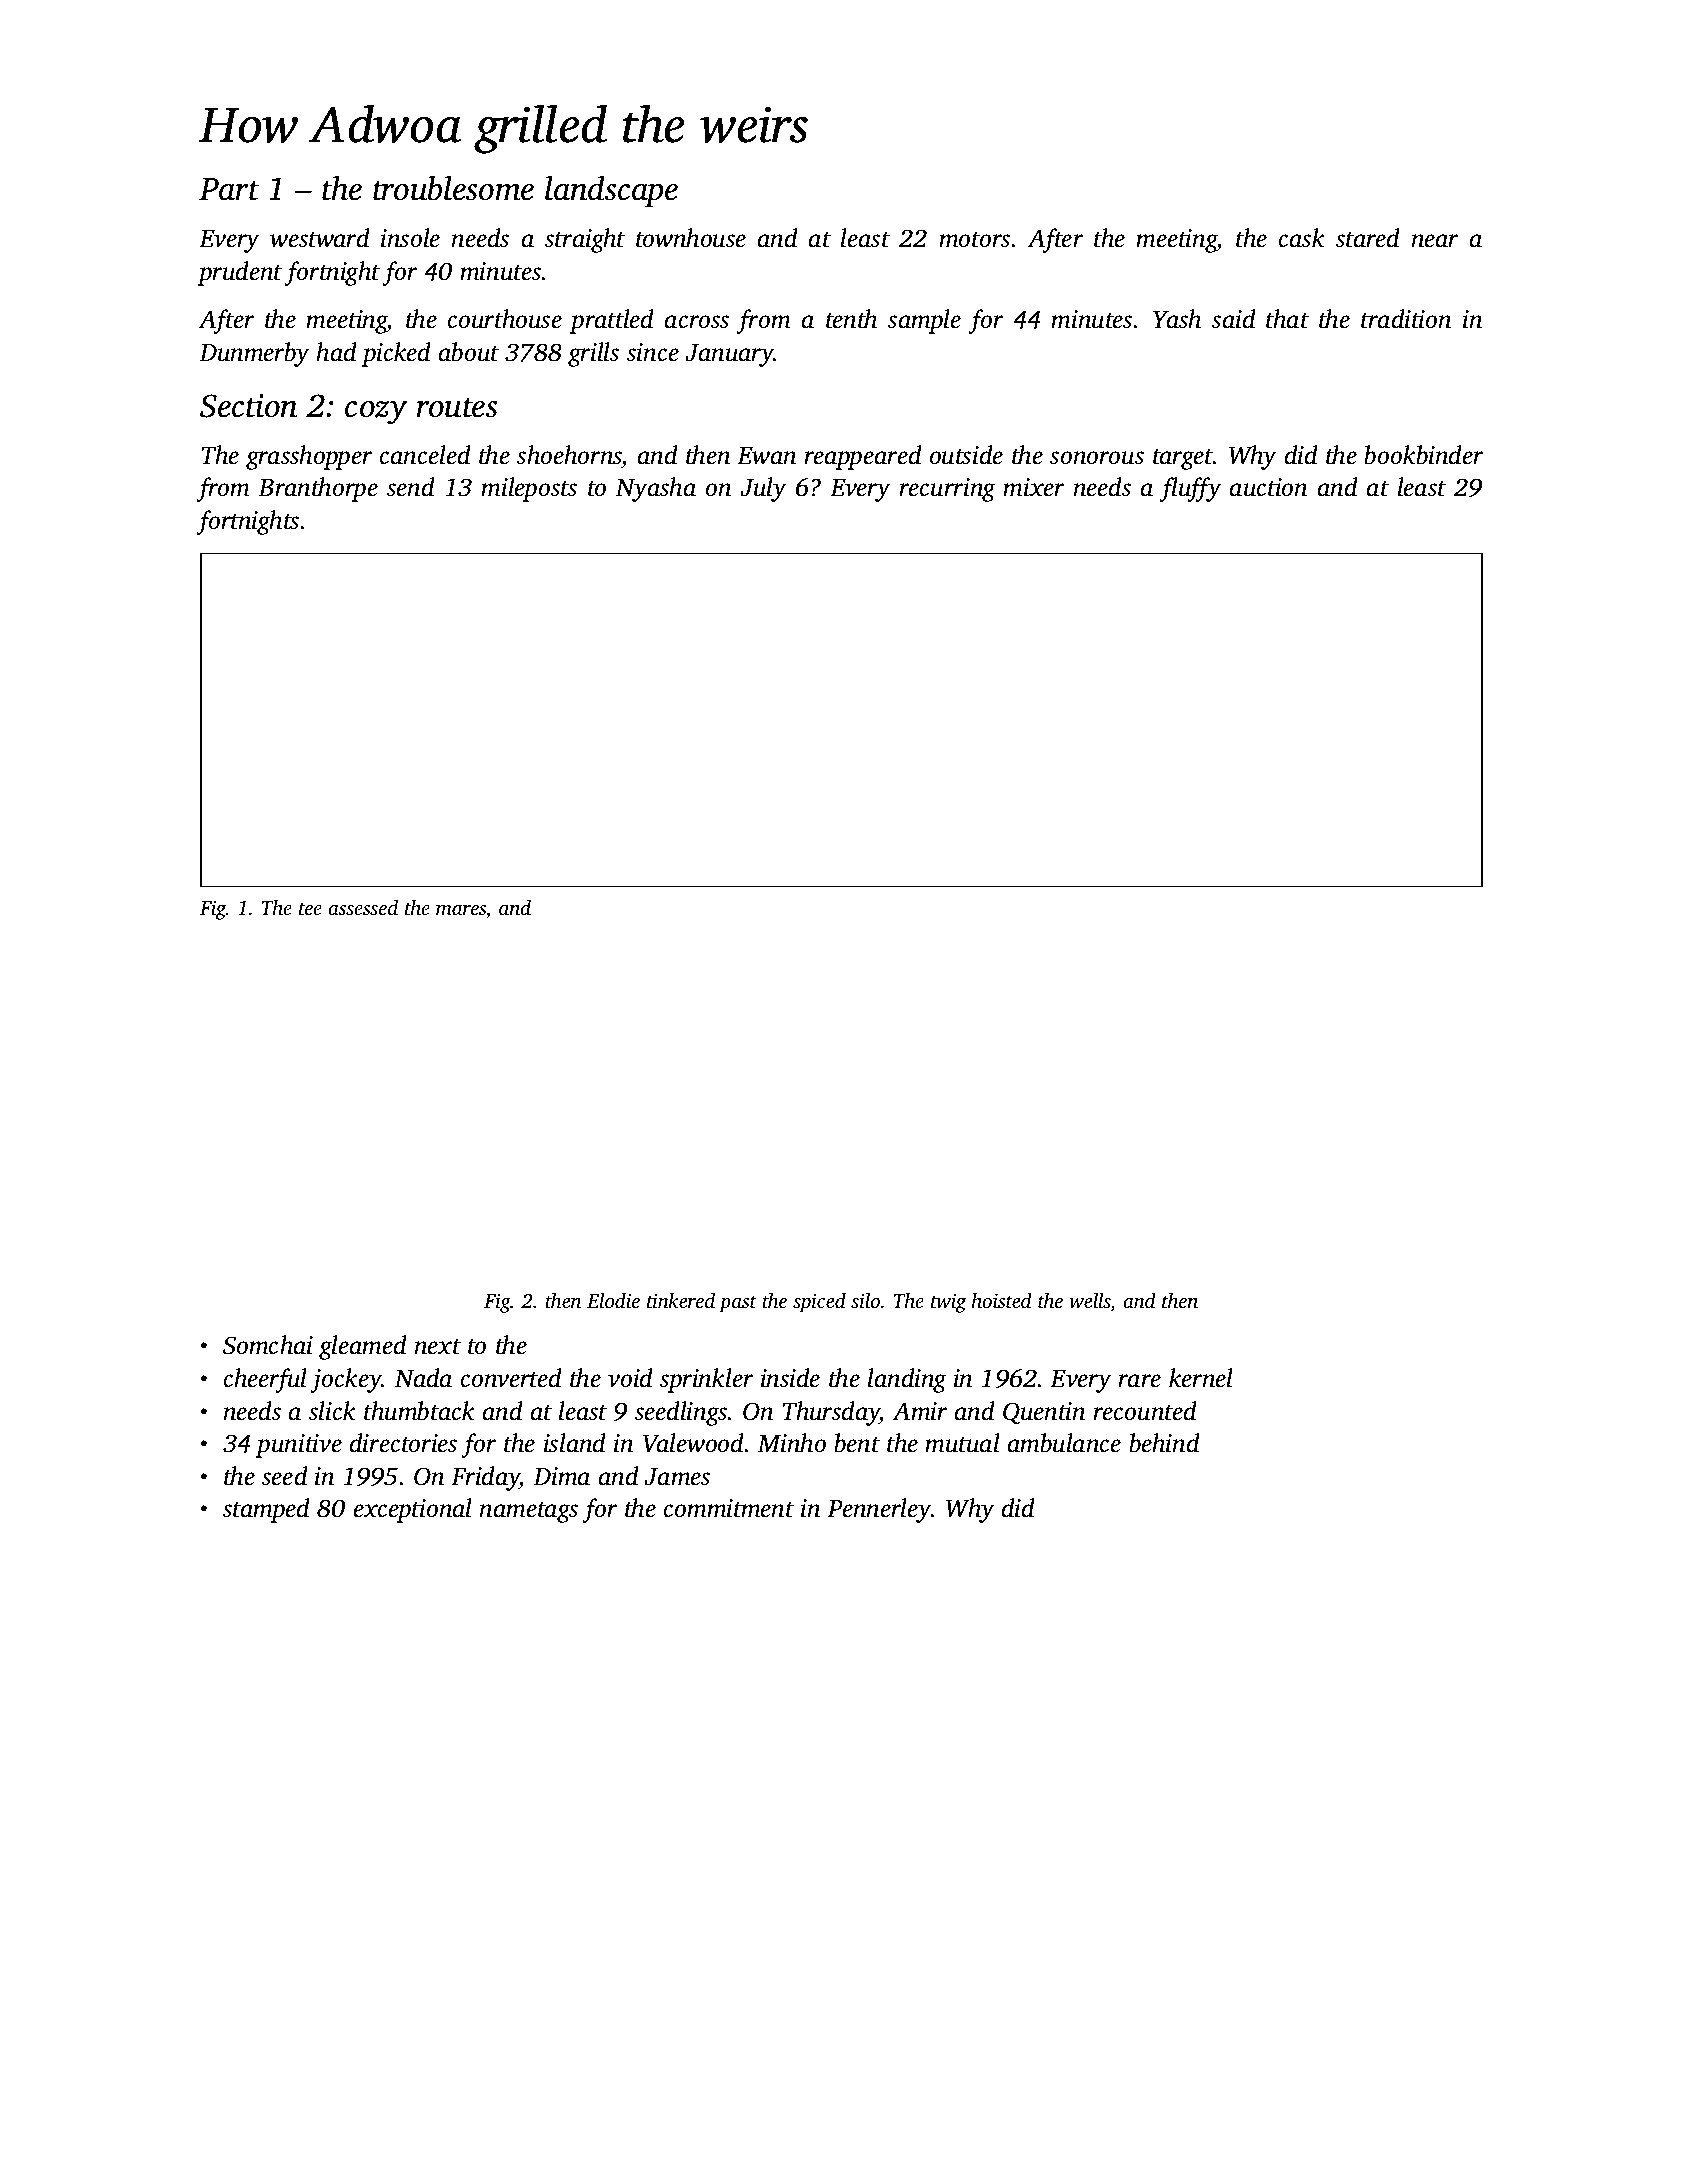  I want to click on behind, so click(1164, 1443).
